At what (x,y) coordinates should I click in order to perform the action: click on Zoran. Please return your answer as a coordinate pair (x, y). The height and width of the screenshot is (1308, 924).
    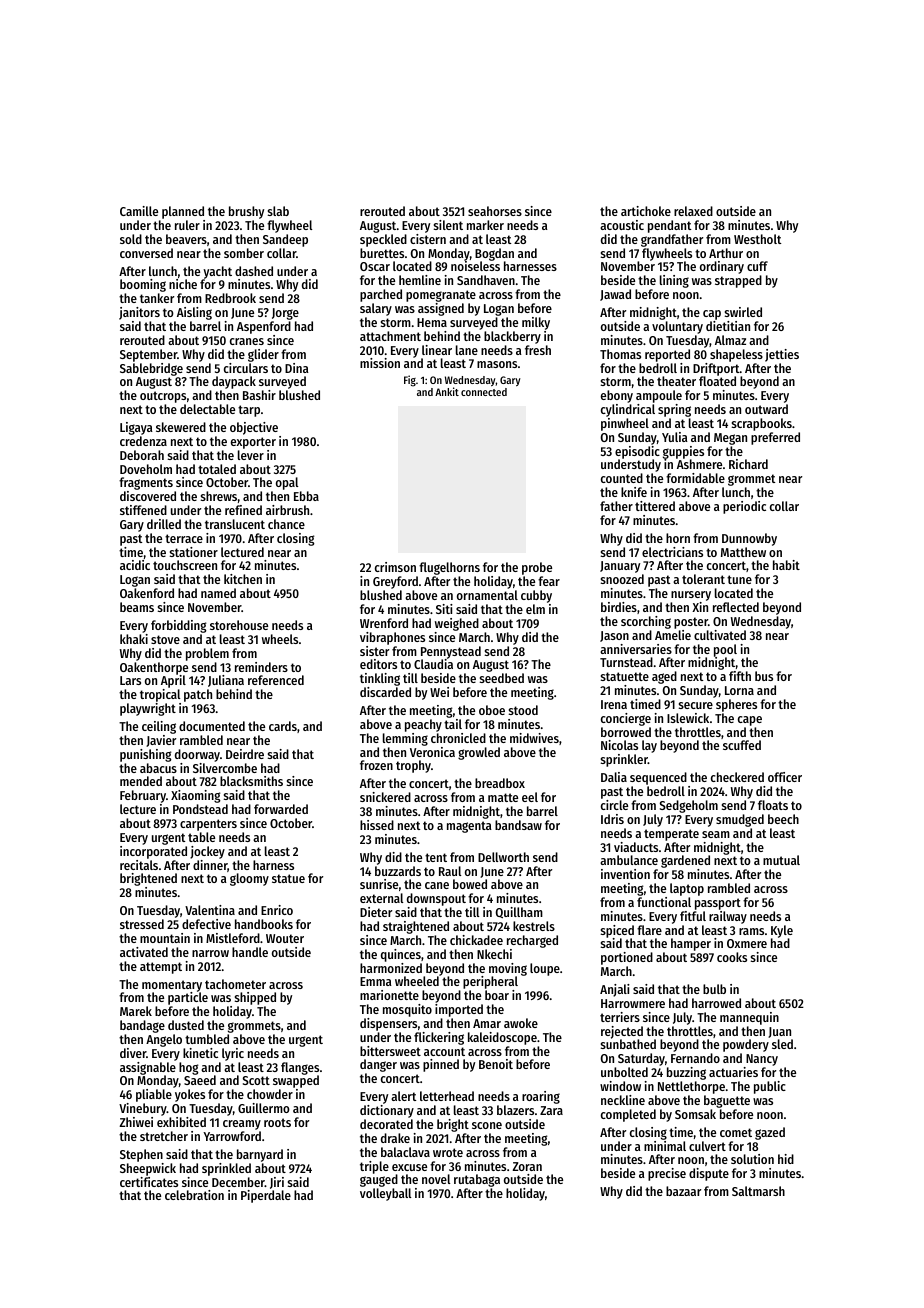
    Looking at the image, I should click on (527, 1166).
